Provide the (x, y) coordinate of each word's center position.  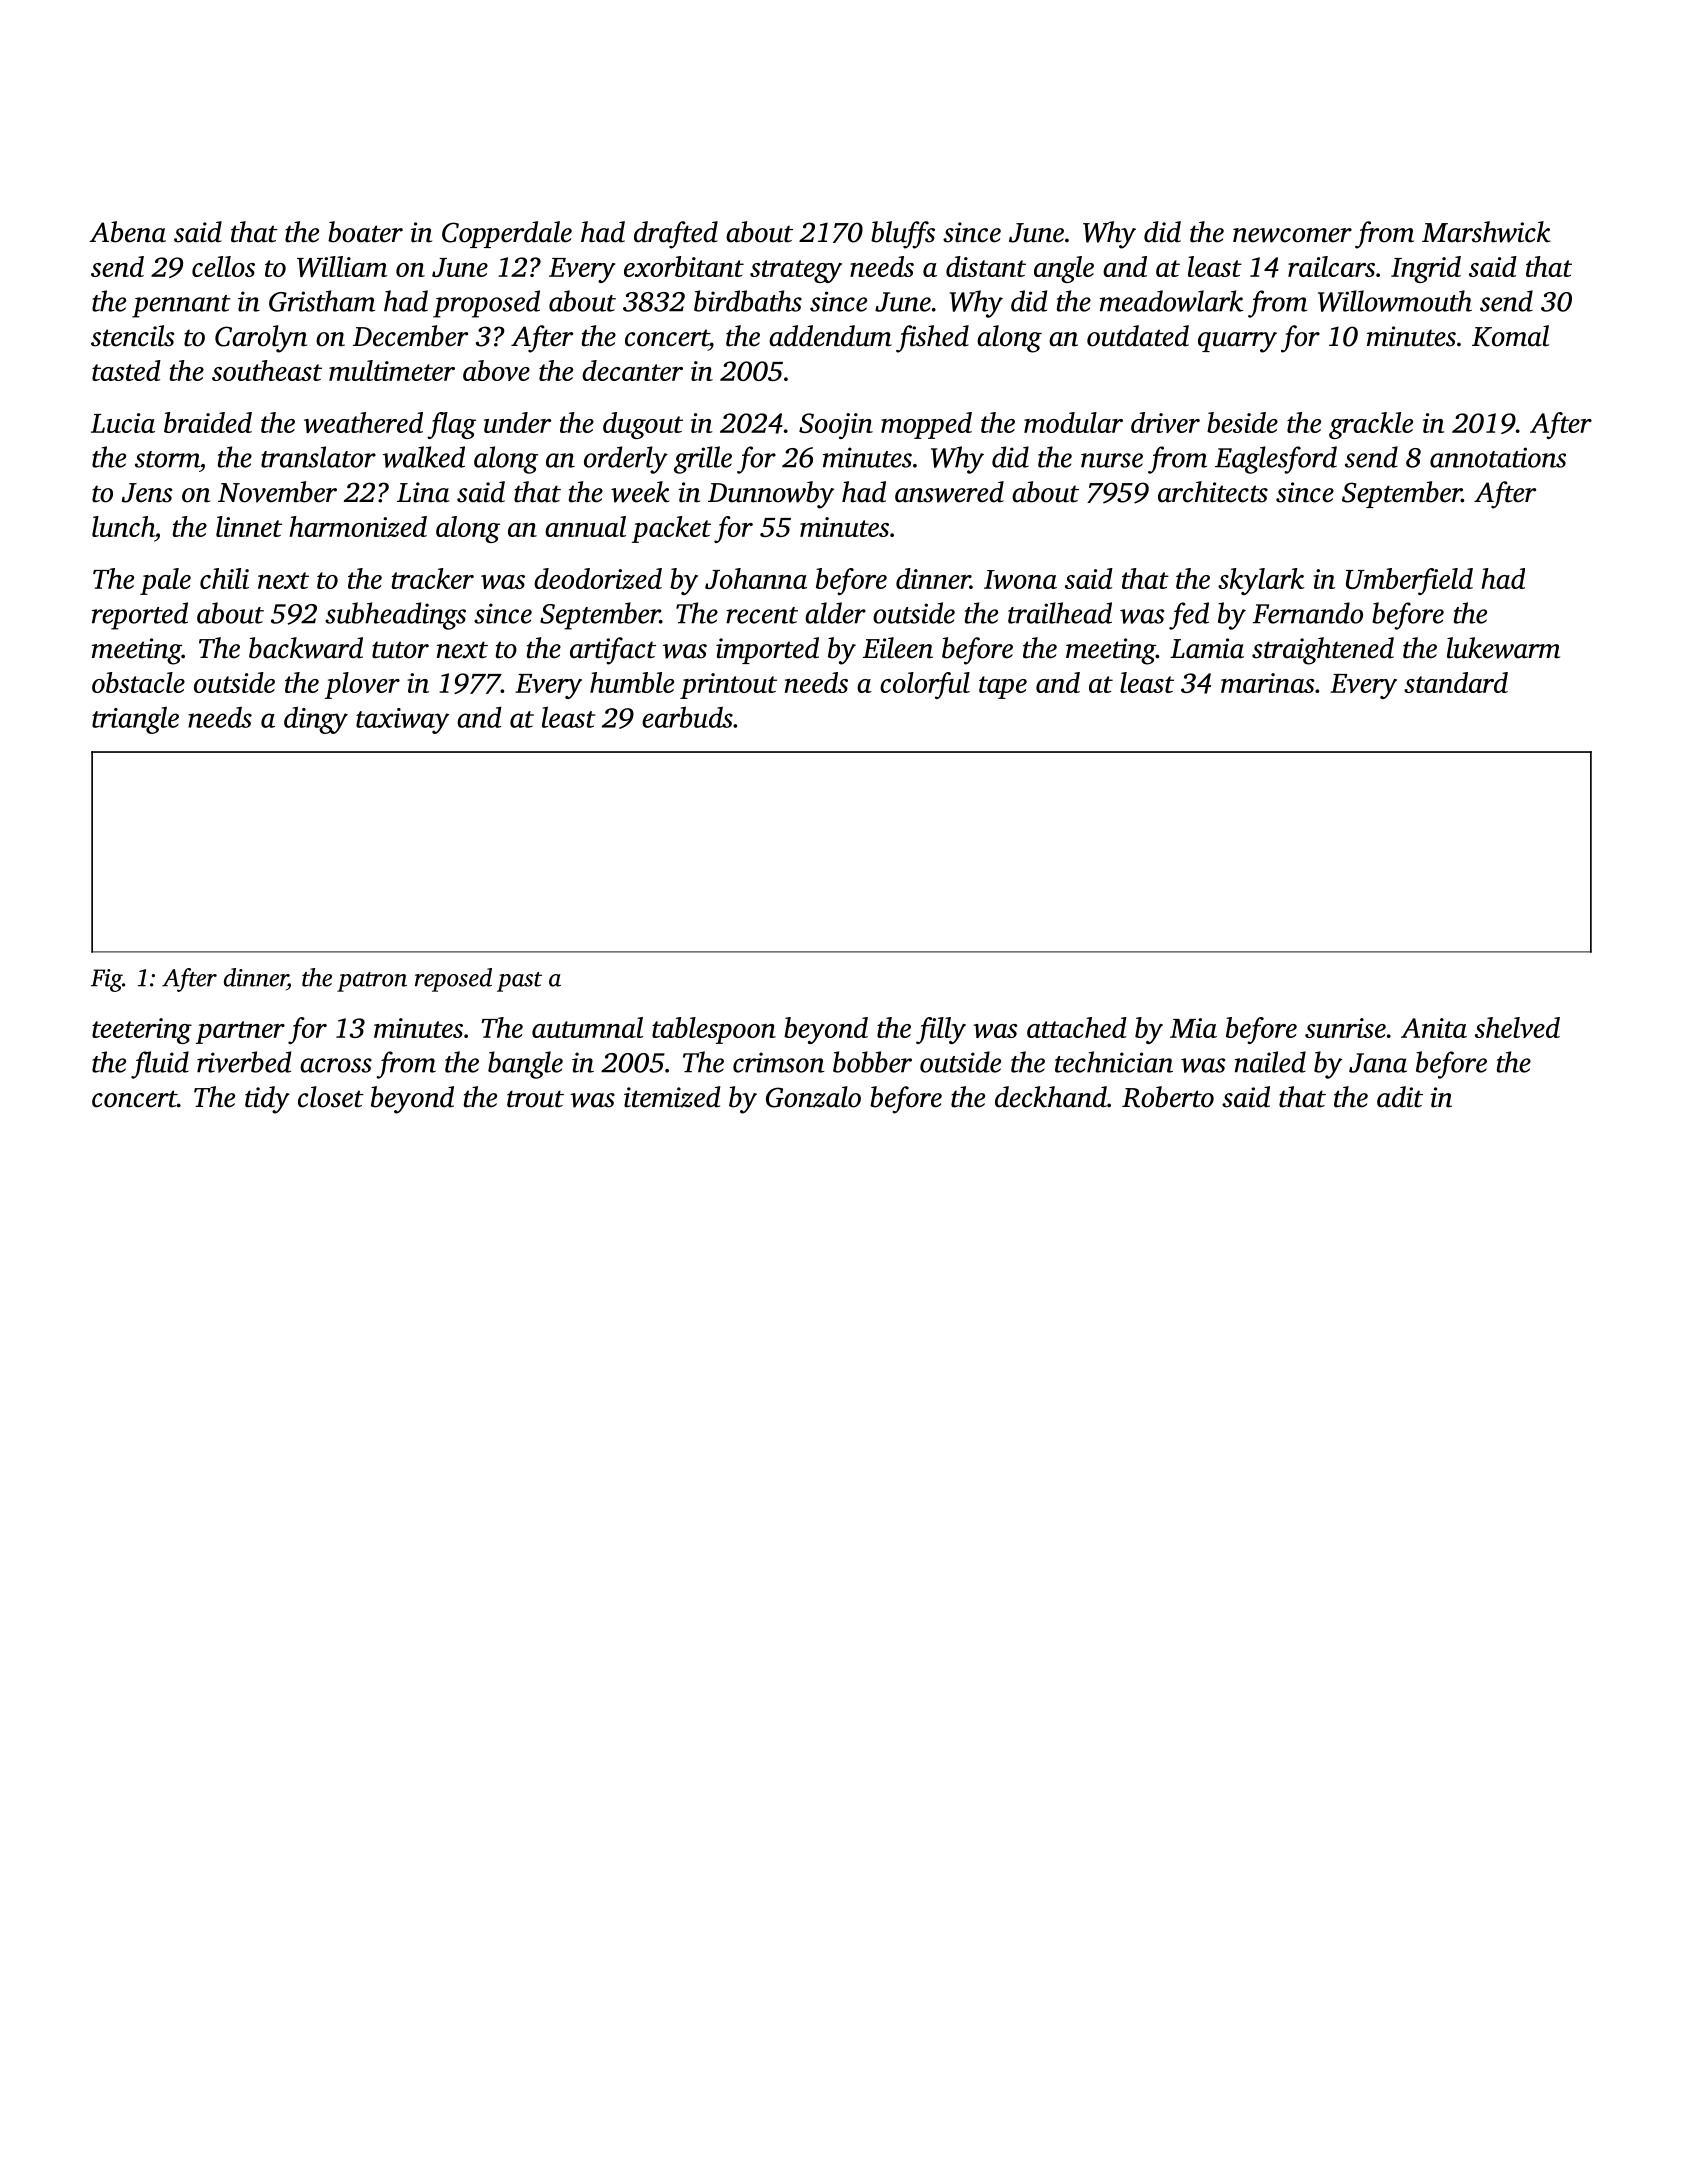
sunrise (1345, 1028)
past (519, 982)
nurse (1112, 460)
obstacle (138, 682)
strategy (796, 271)
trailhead (1060, 613)
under (517, 422)
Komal (1510, 336)
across (336, 1065)
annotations (1498, 457)
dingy (316, 720)
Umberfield (1409, 581)
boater (365, 232)
